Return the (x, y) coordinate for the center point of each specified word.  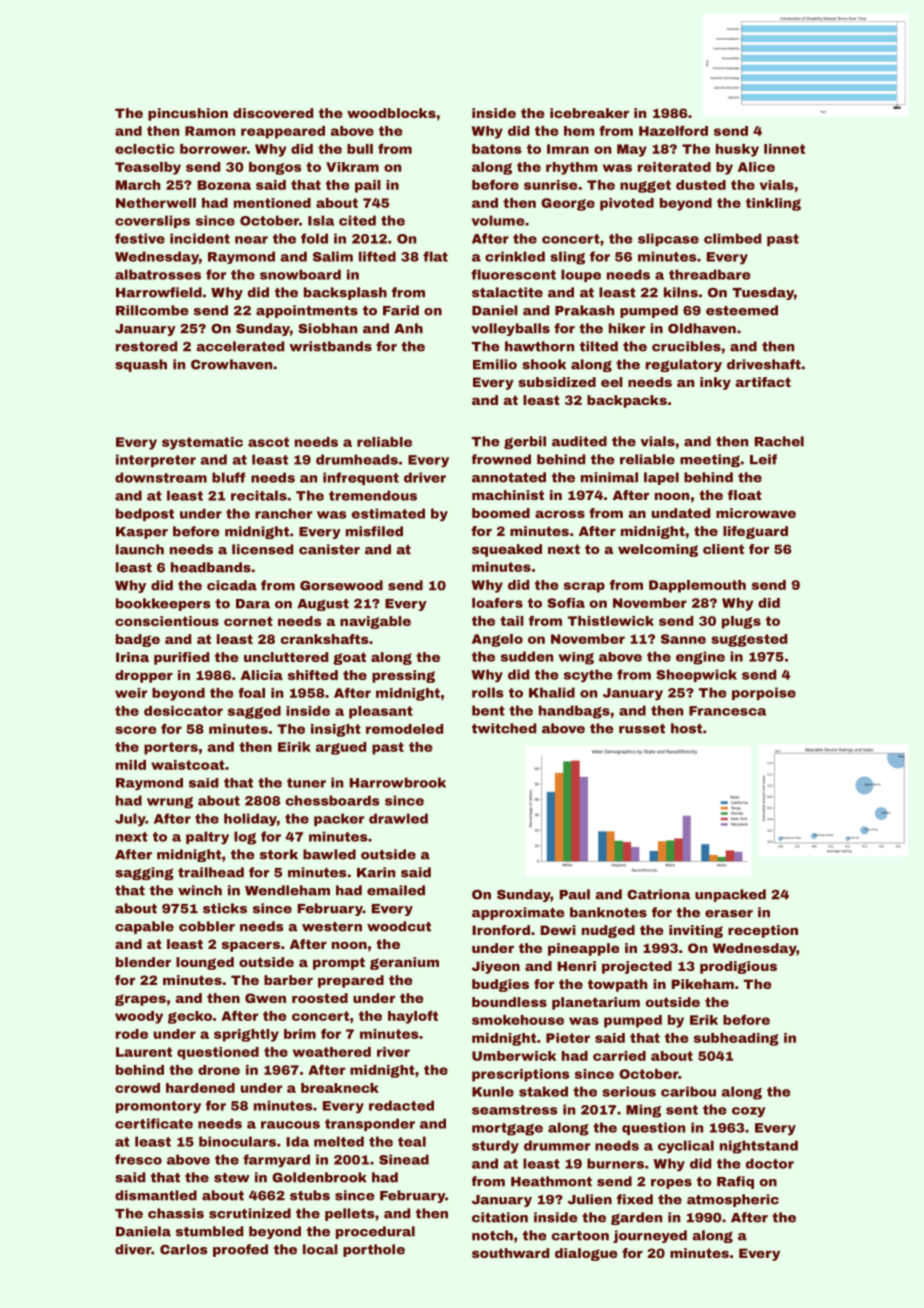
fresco (138, 1159)
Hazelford (673, 131)
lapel (661, 478)
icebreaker (589, 113)
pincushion (188, 114)
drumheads (357, 459)
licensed (262, 549)
